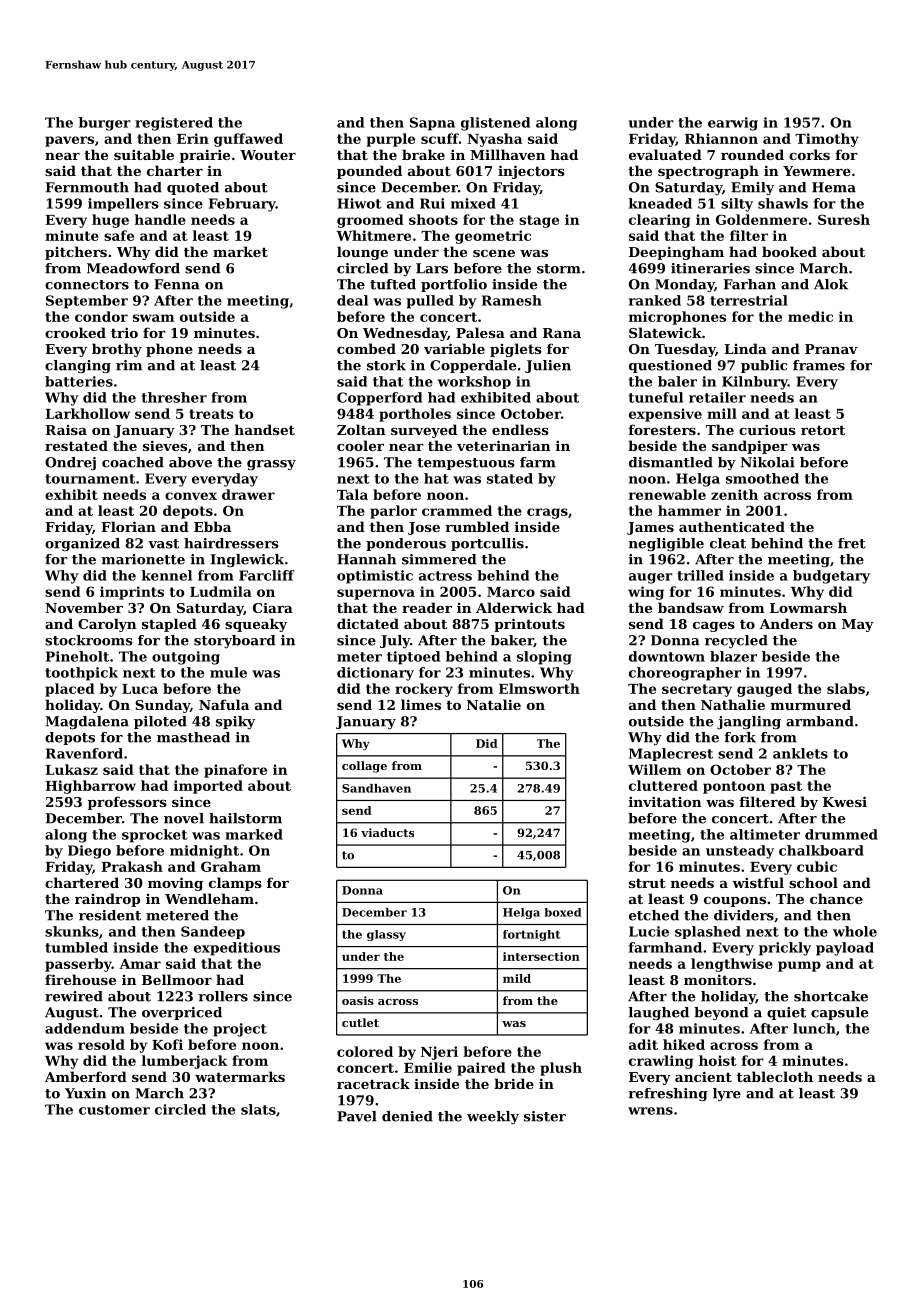  I want to click on Ondrej, so click(70, 463).
